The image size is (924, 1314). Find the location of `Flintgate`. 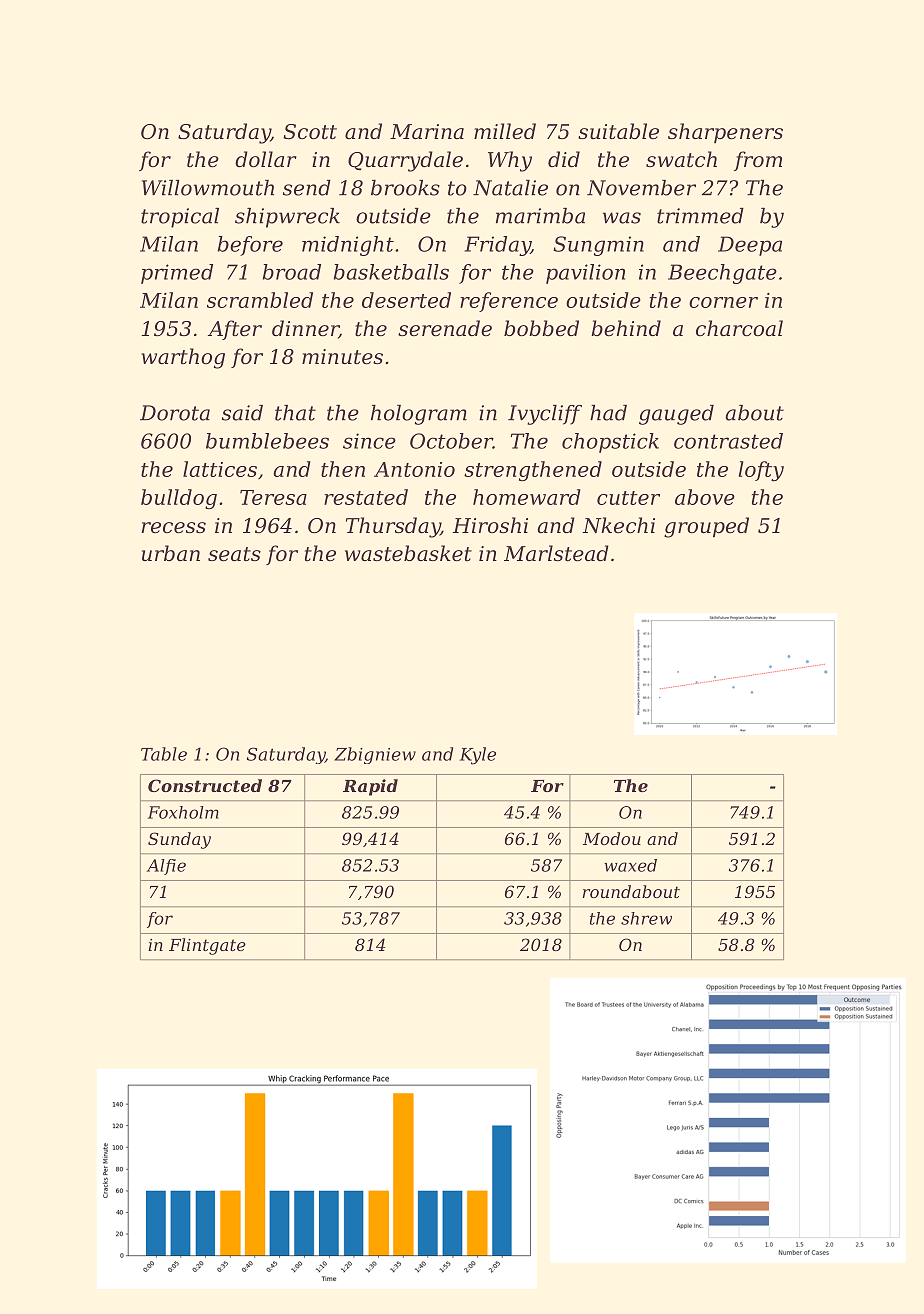

Flintgate is located at coordinates (207, 946).
